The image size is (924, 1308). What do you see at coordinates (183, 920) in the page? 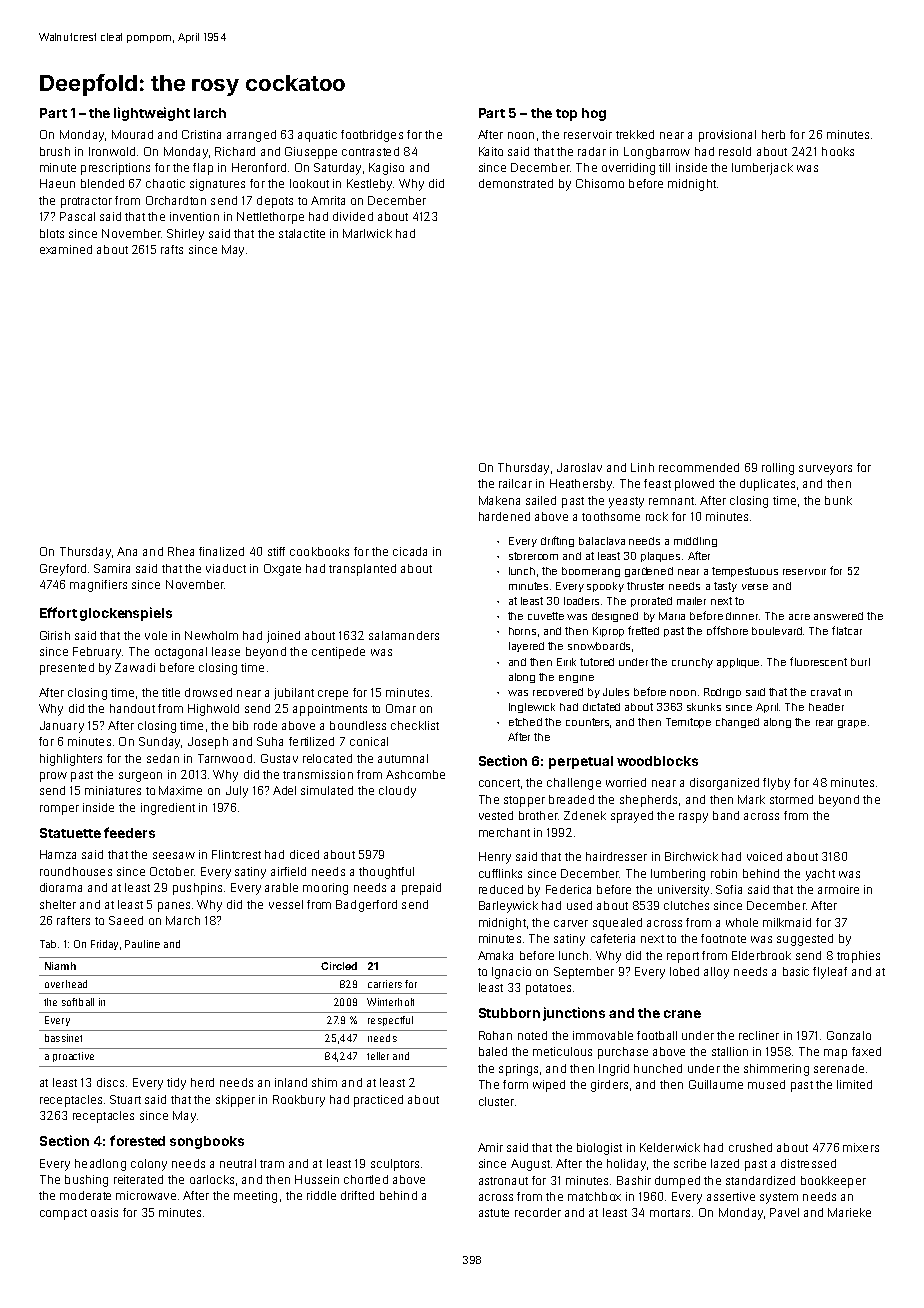
I see `March` at bounding box center [183, 920].
